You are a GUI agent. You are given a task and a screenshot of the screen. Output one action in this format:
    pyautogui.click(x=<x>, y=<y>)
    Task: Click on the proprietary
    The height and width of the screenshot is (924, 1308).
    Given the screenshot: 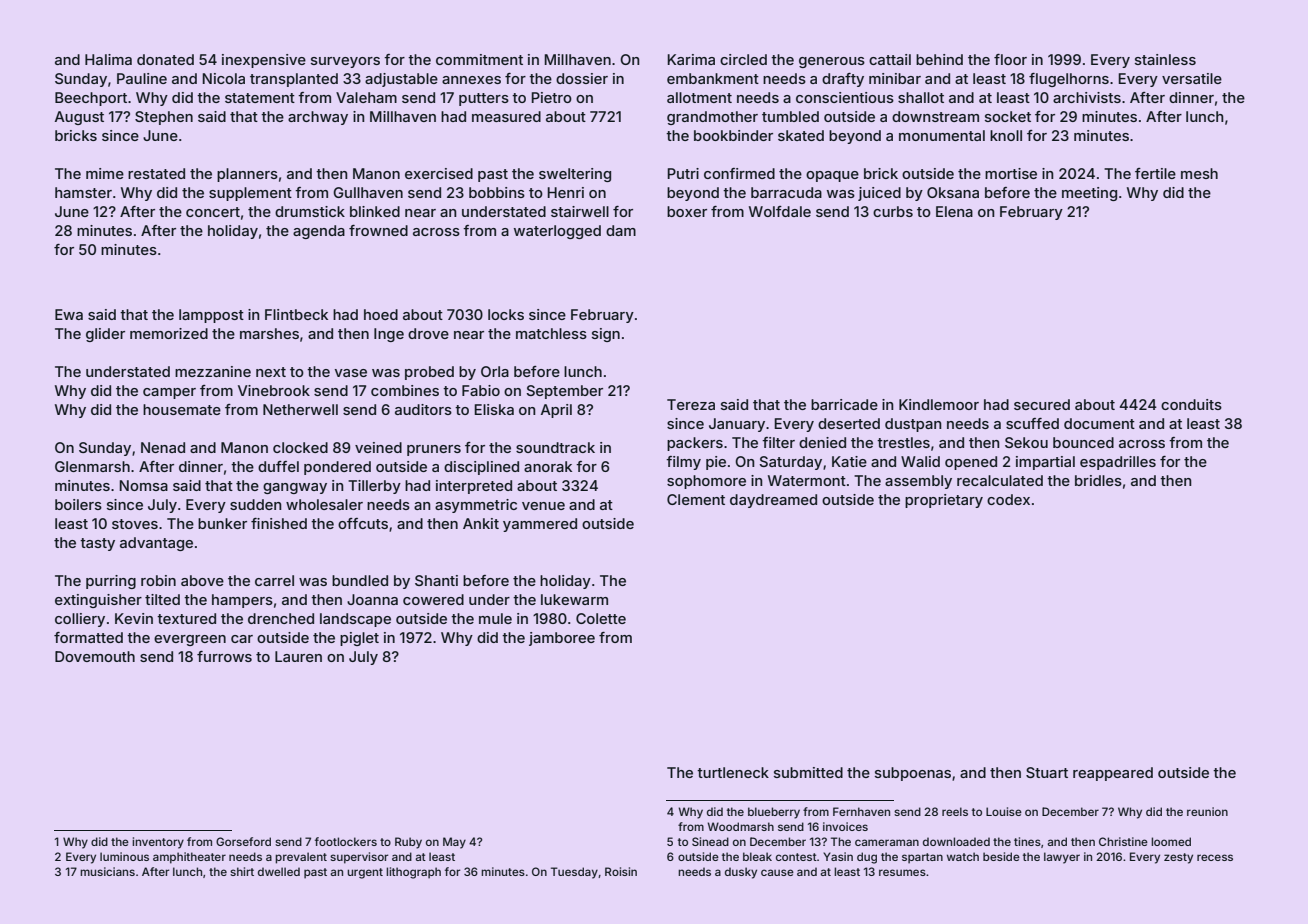 What is the action you would take?
    pyautogui.click(x=944, y=501)
